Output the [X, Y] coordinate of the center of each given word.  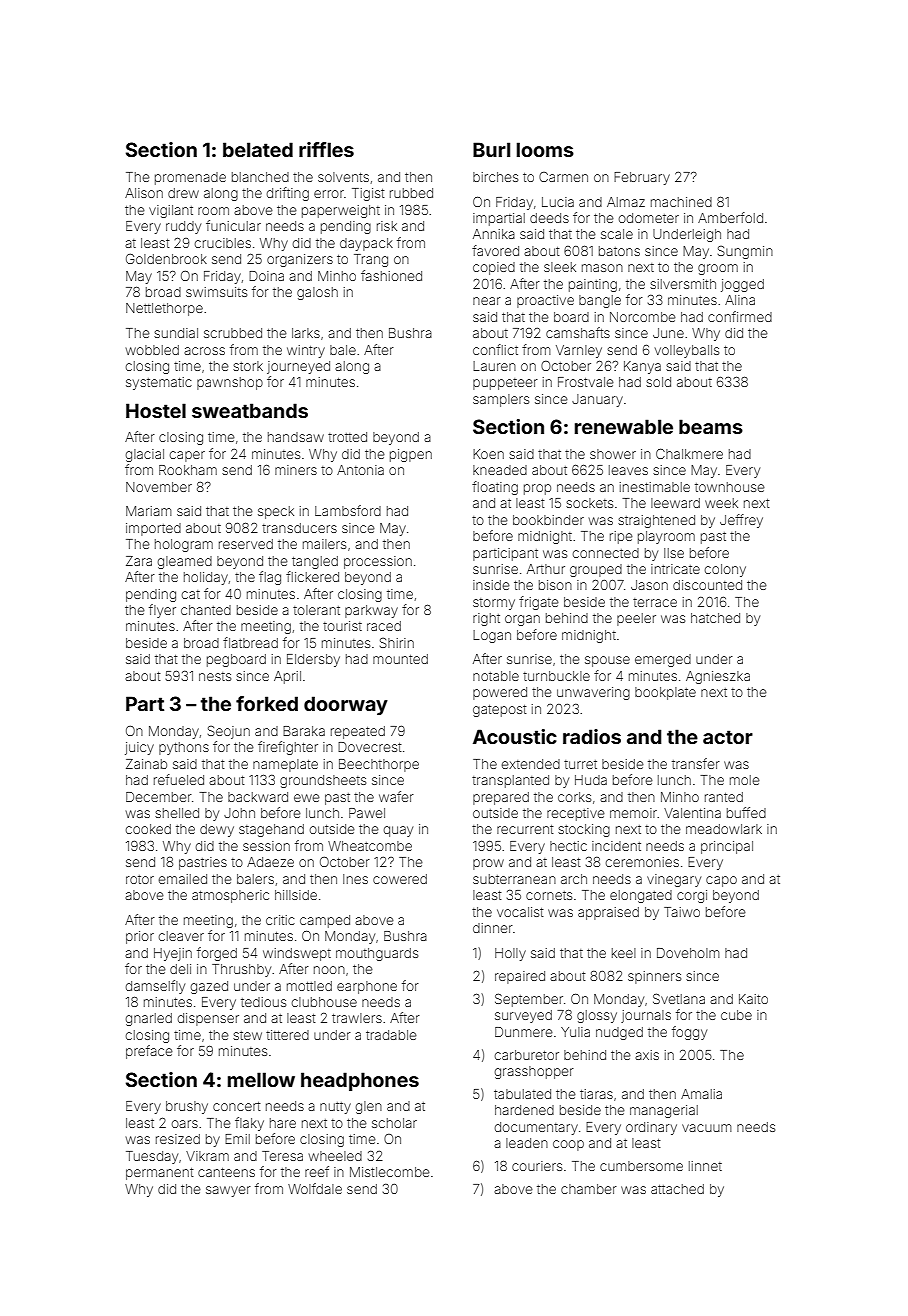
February [642, 178]
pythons [184, 748]
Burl [491, 149]
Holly [510, 954]
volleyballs [687, 351]
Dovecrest [370, 747]
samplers [501, 400]
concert [237, 1106]
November [159, 487]
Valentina [692, 813]
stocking [584, 830]
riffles [326, 149]
